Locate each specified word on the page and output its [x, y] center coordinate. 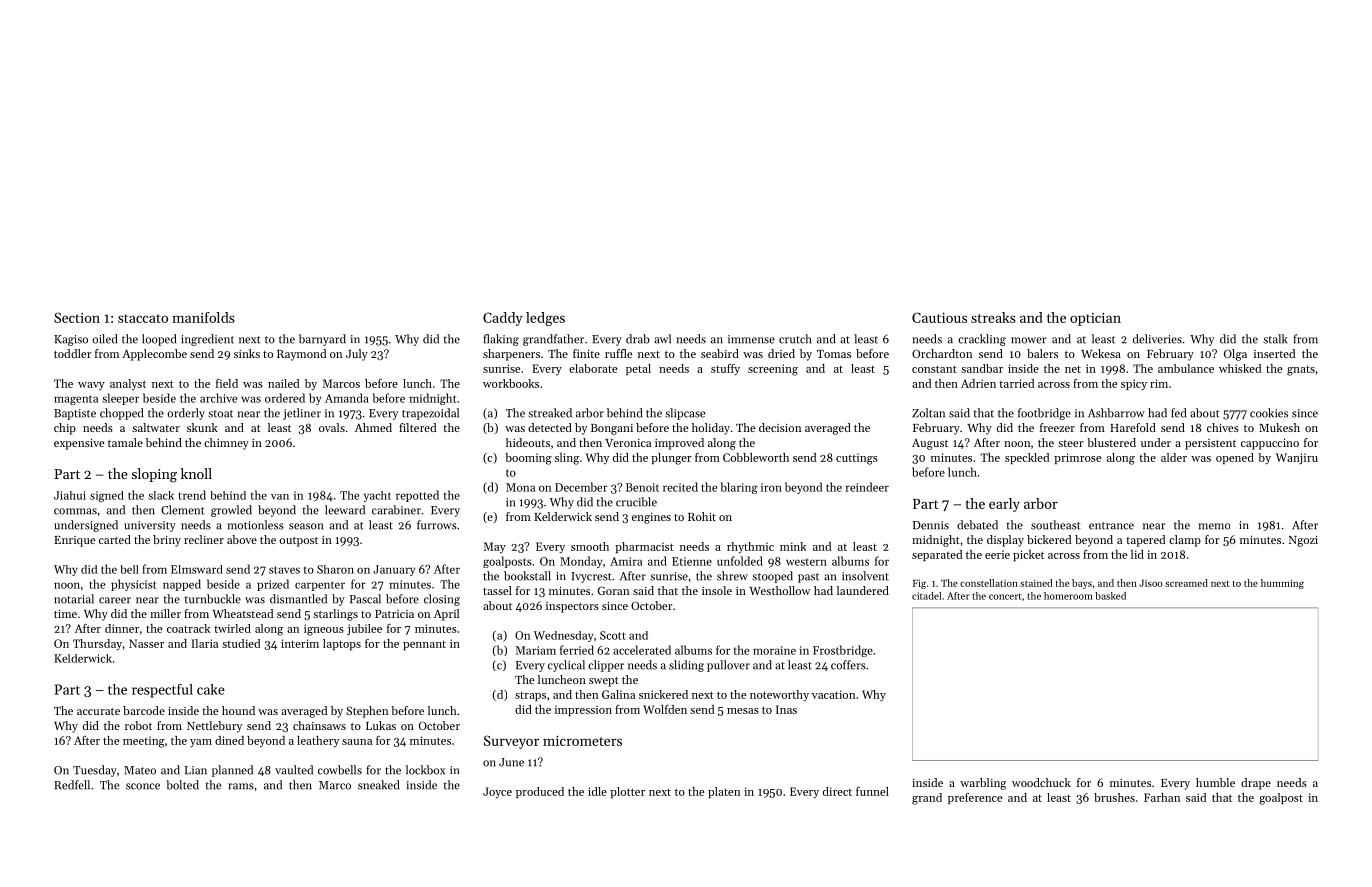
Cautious [939, 317]
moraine [774, 650]
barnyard [322, 340]
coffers [848, 665]
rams [241, 786]
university [150, 526]
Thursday [97, 645]
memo [1214, 526]
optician [1095, 319]
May [495, 547]
